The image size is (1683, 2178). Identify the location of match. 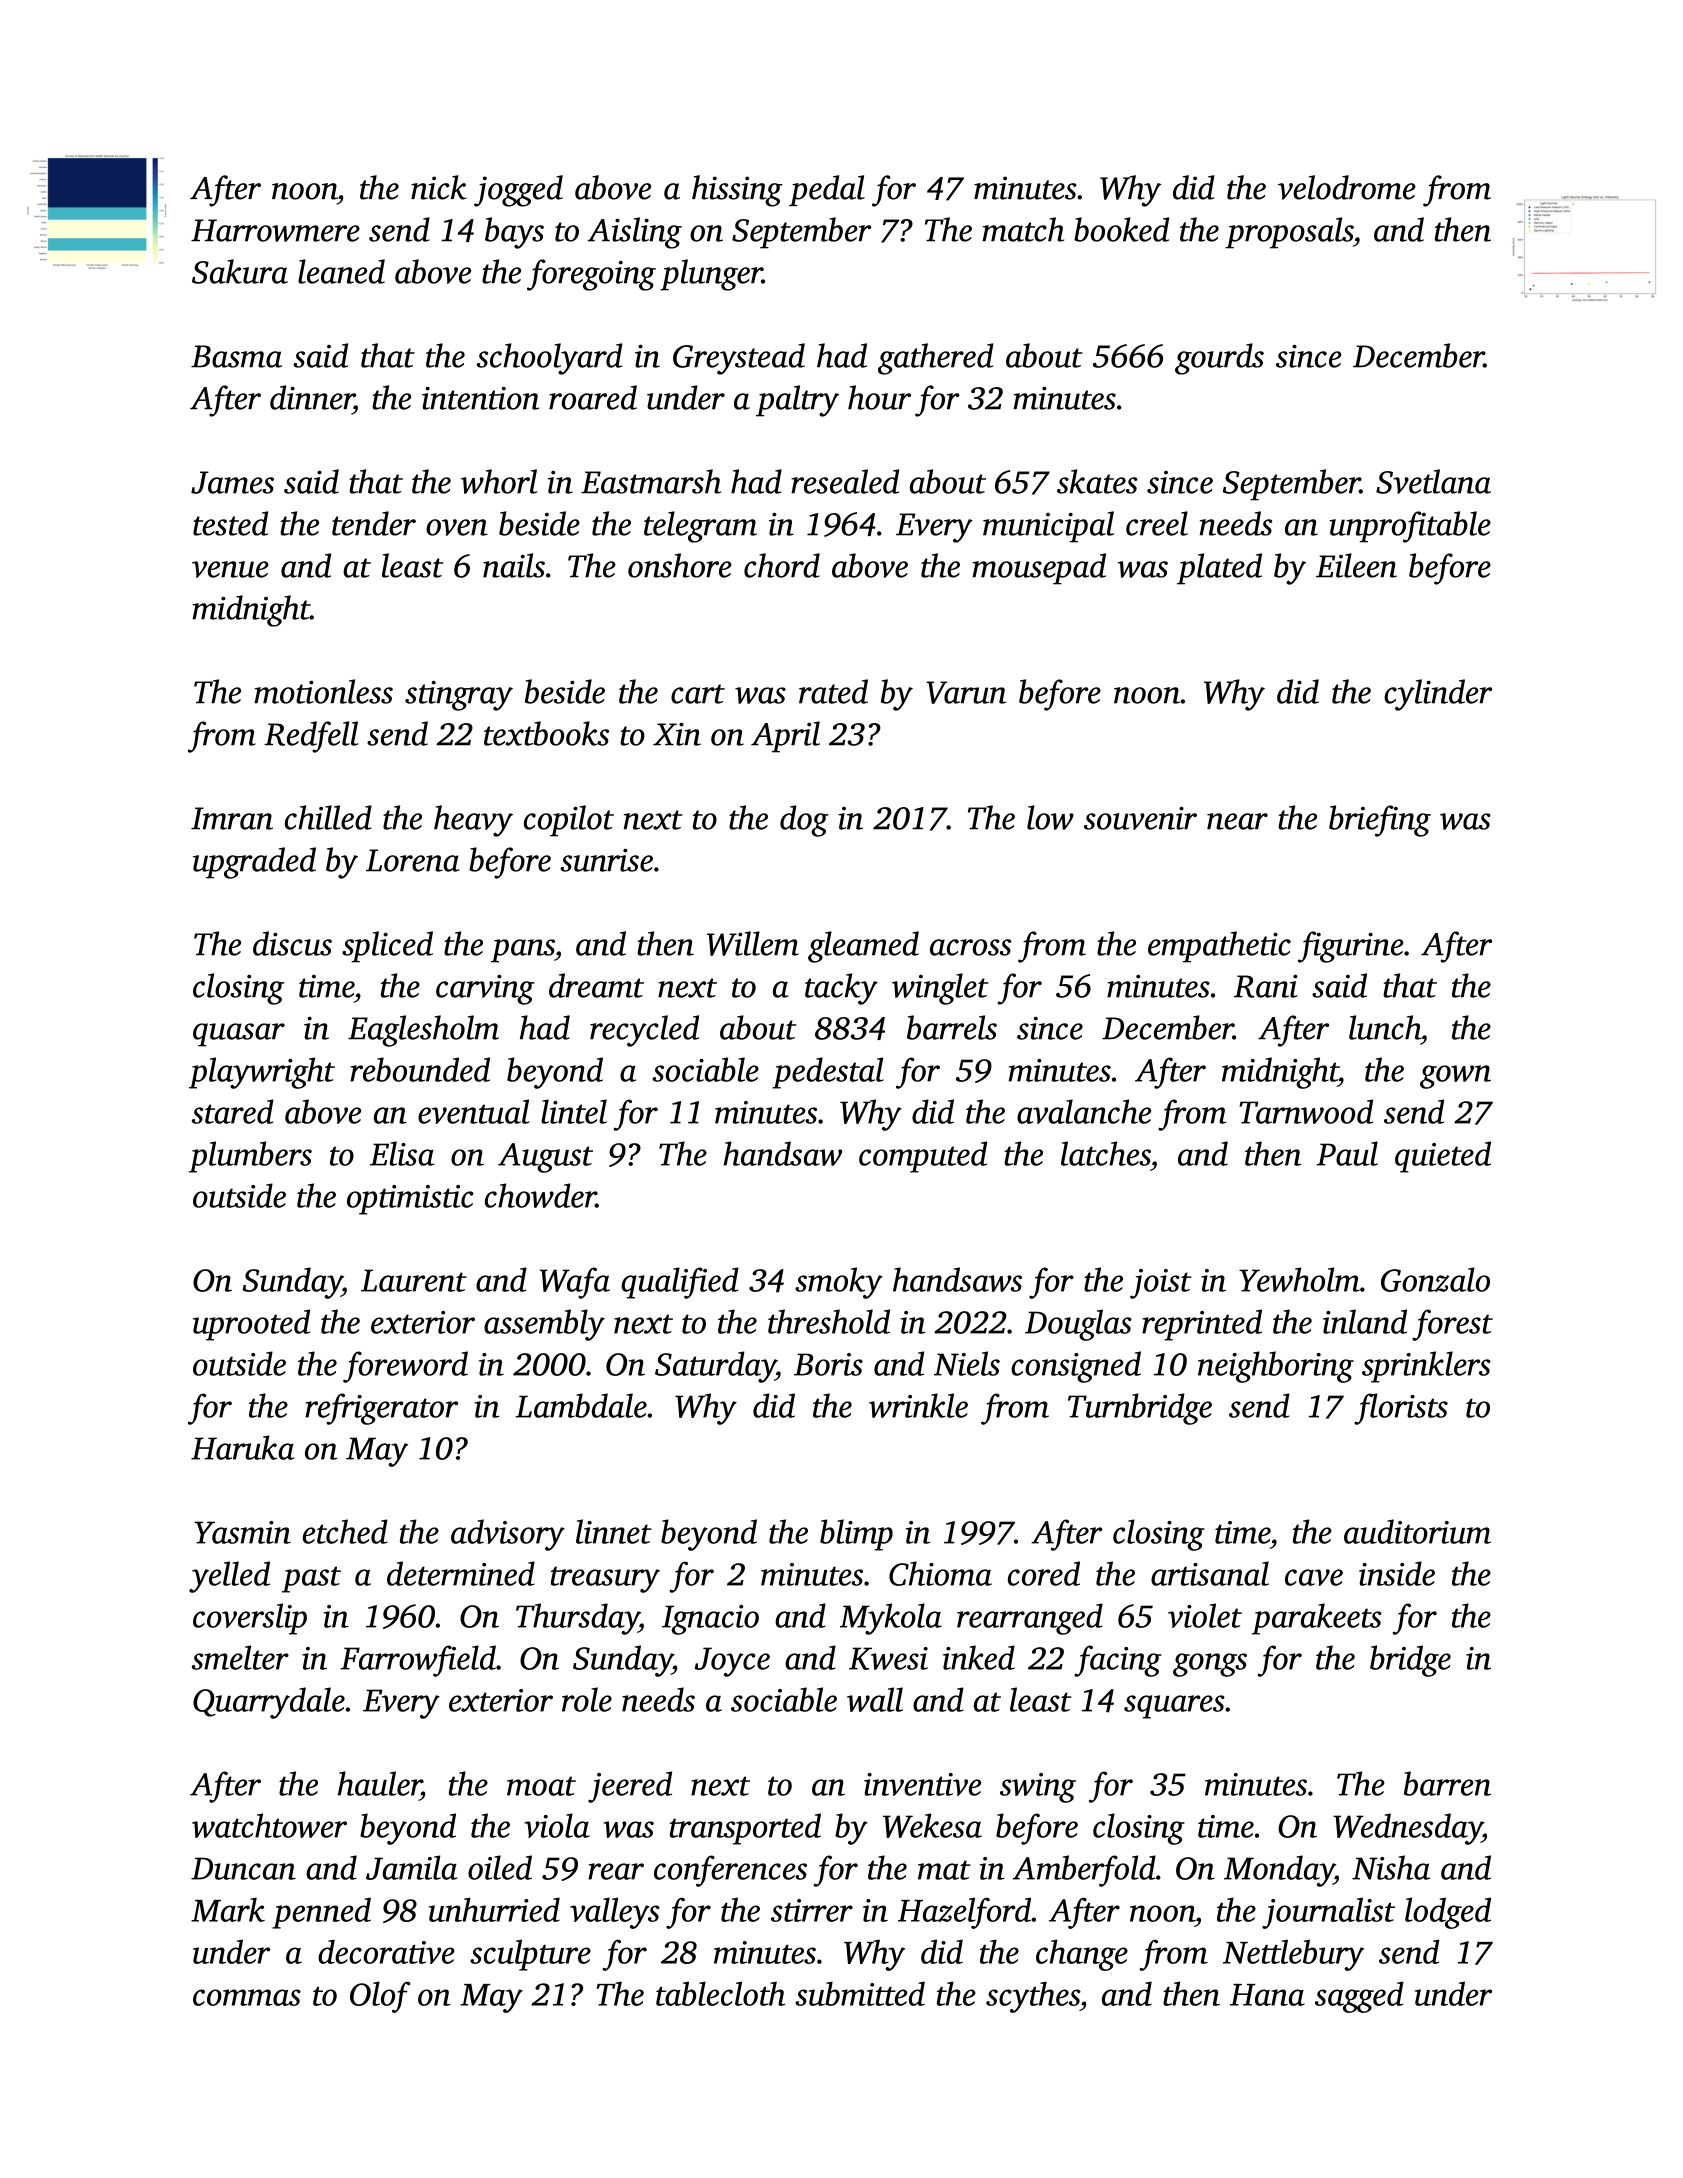
(1023, 229).
